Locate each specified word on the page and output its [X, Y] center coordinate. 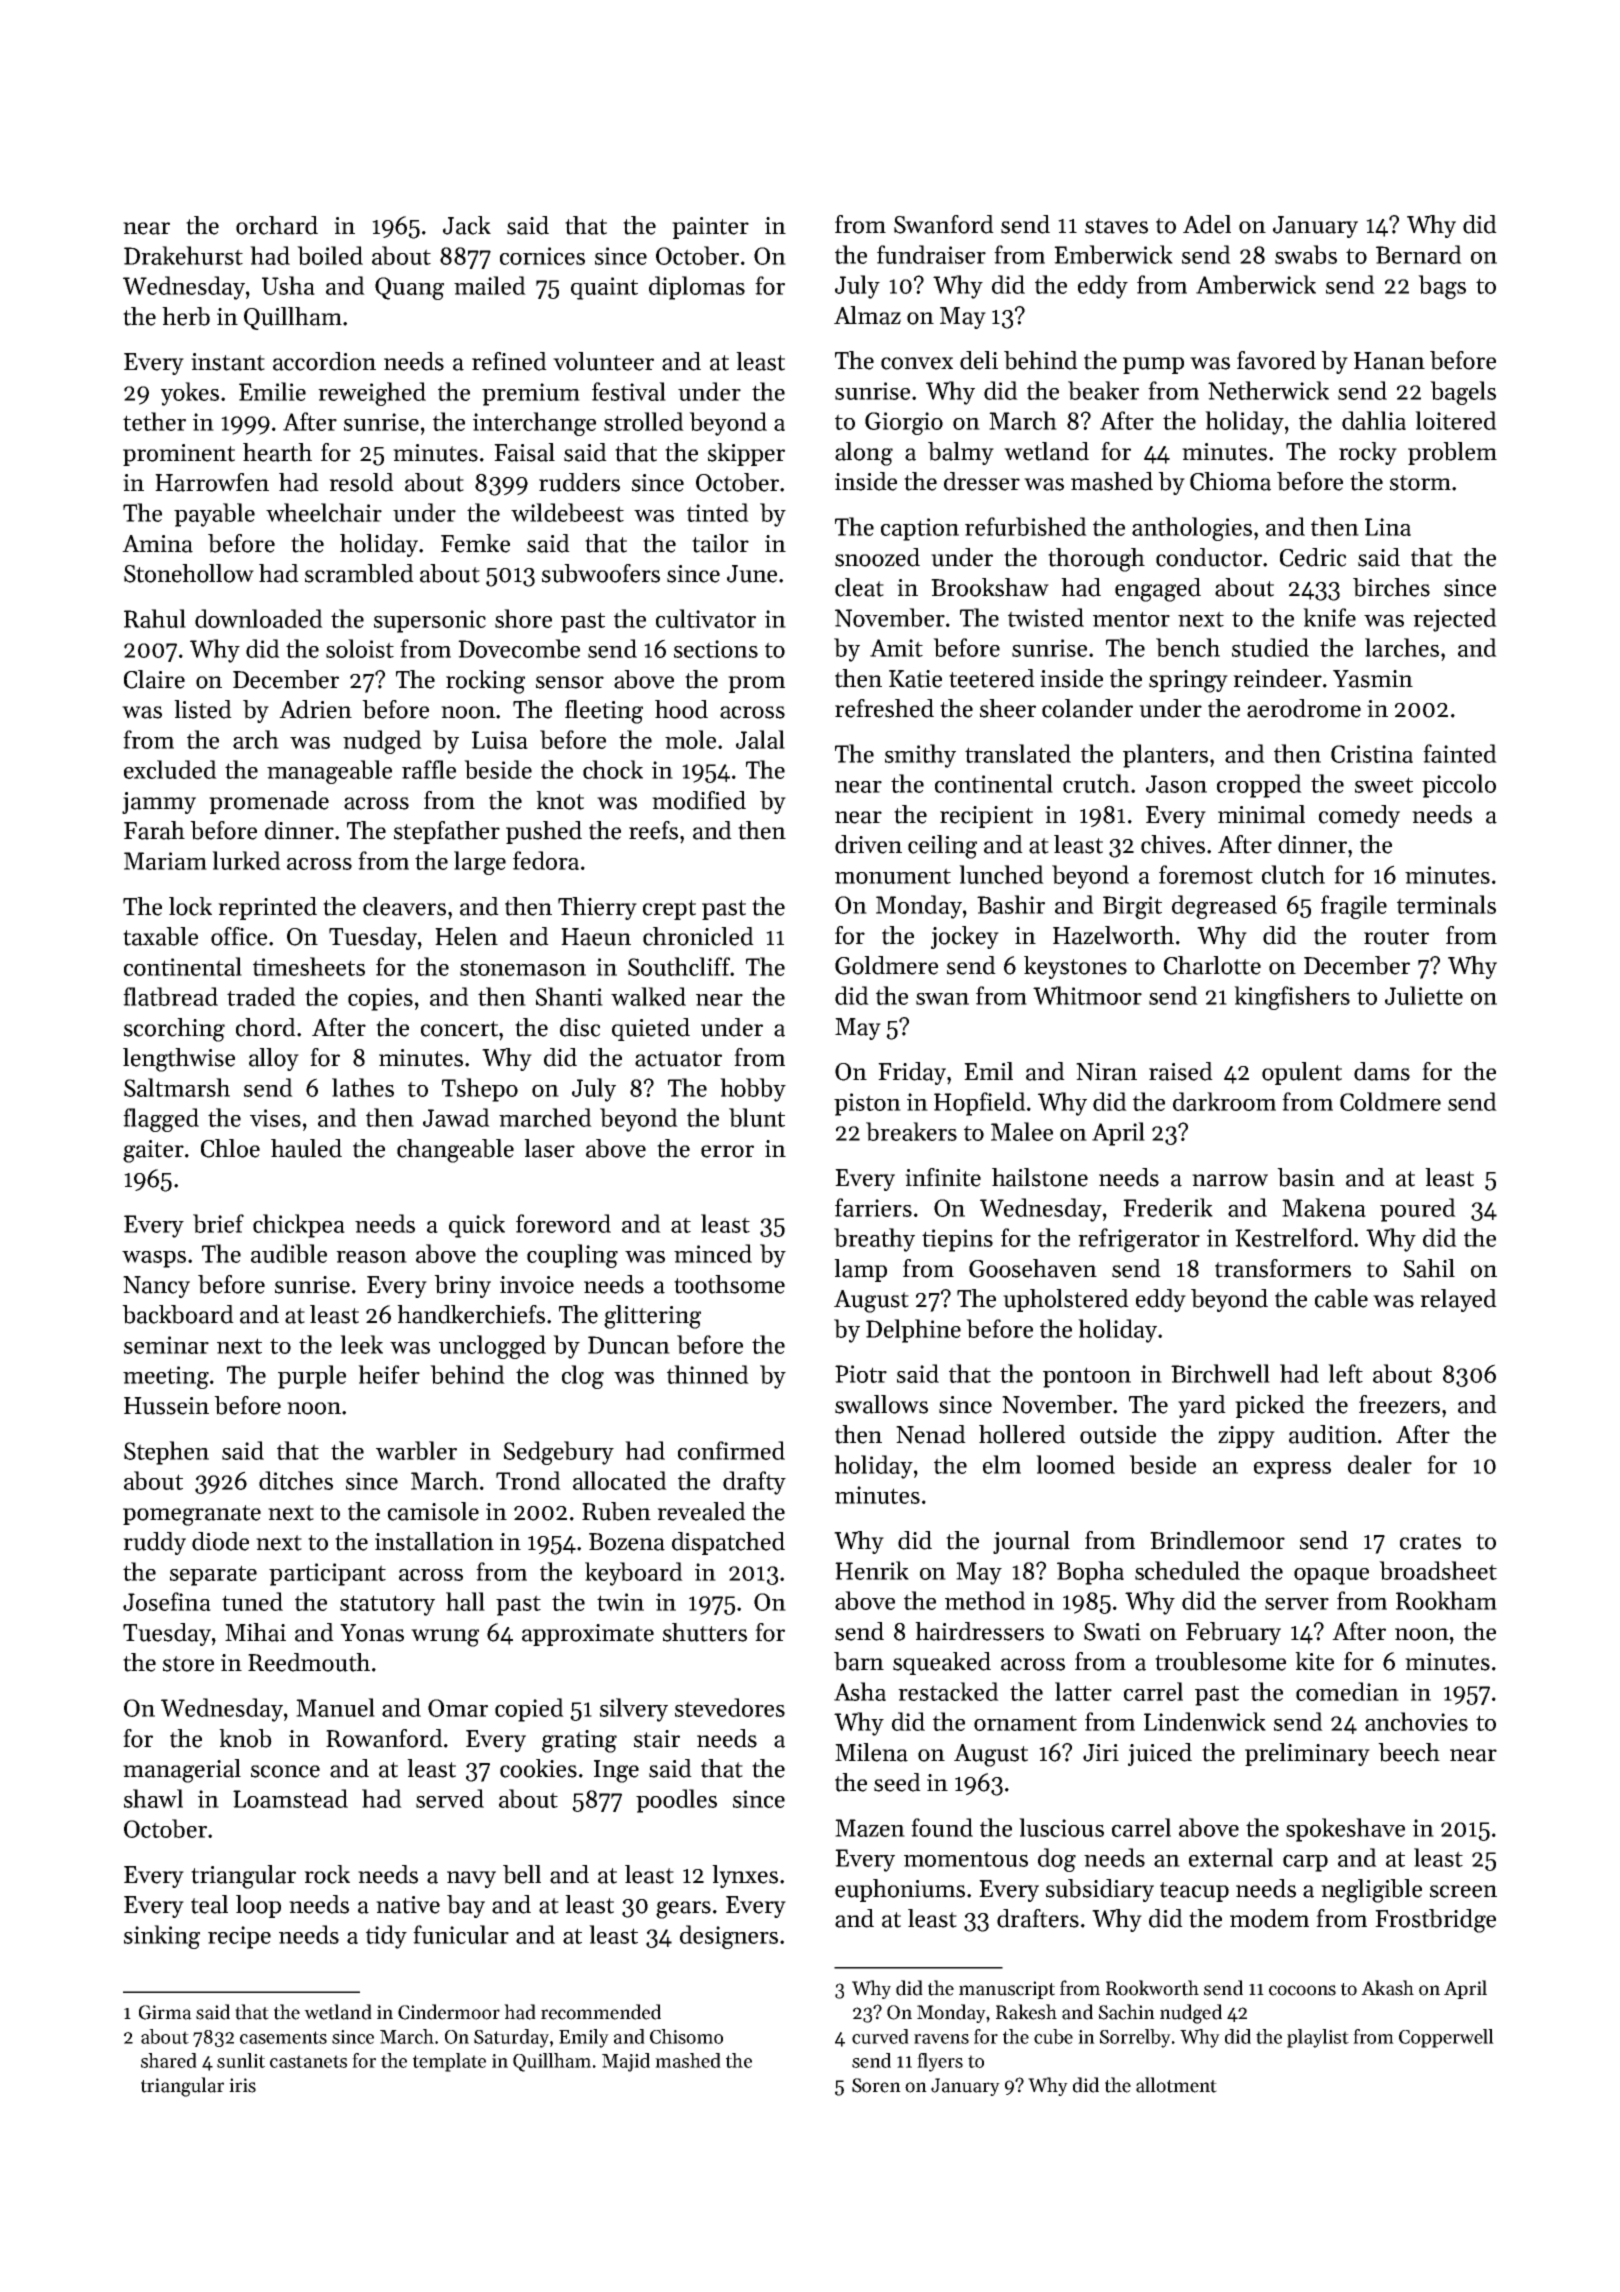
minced [713, 1253]
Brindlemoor [1217, 1540]
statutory [387, 1605]
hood [681, 709]
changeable [455, 1151]
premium [531, 394]
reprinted [267, 908]
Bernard [1419, 254]
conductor [1209, 557]
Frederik [1168, 1207]
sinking [162, 1937]
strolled [644, 421]
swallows [881, 1404]
